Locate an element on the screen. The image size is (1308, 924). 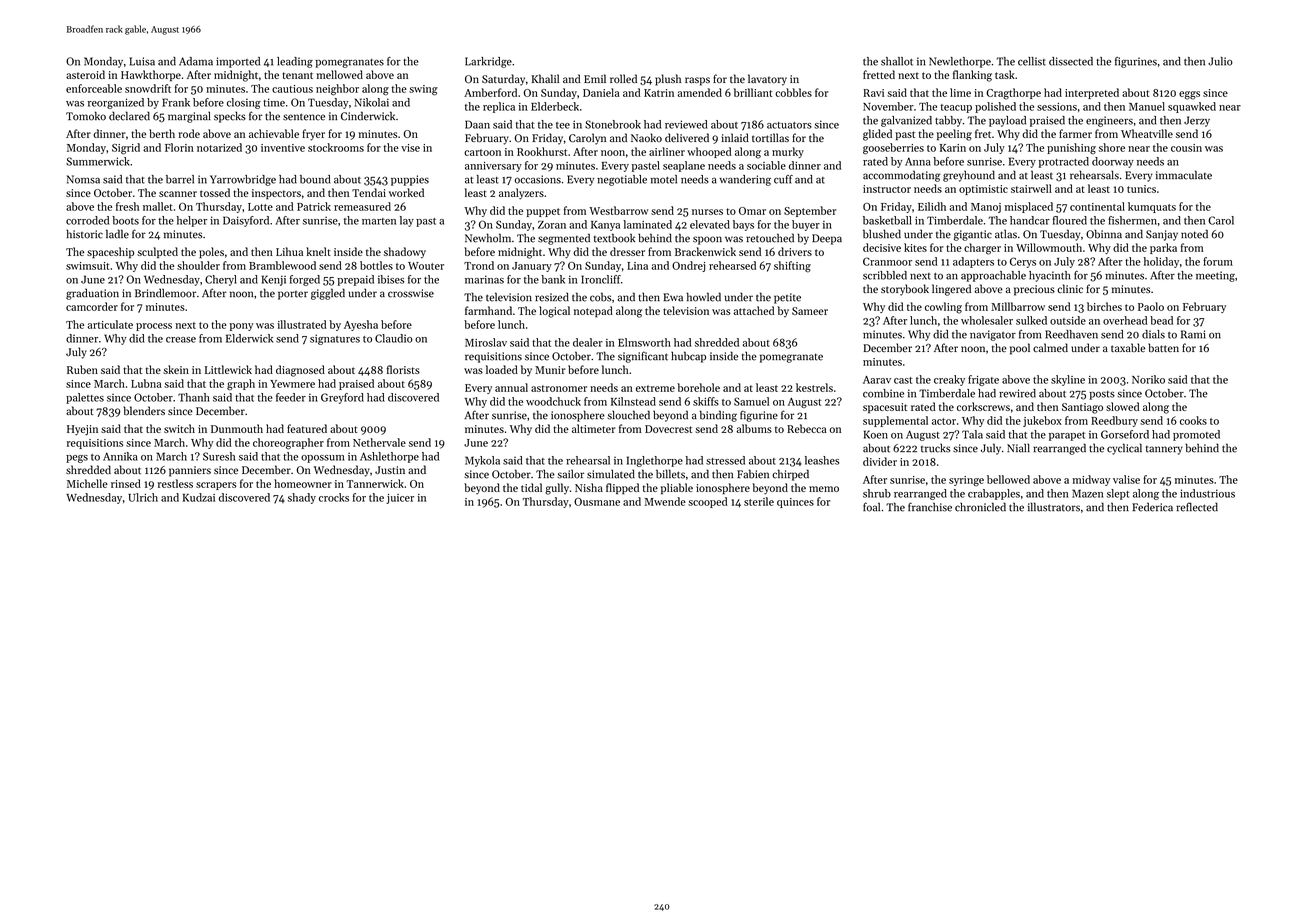
Ousmane is located at coordinates (597, 502).
